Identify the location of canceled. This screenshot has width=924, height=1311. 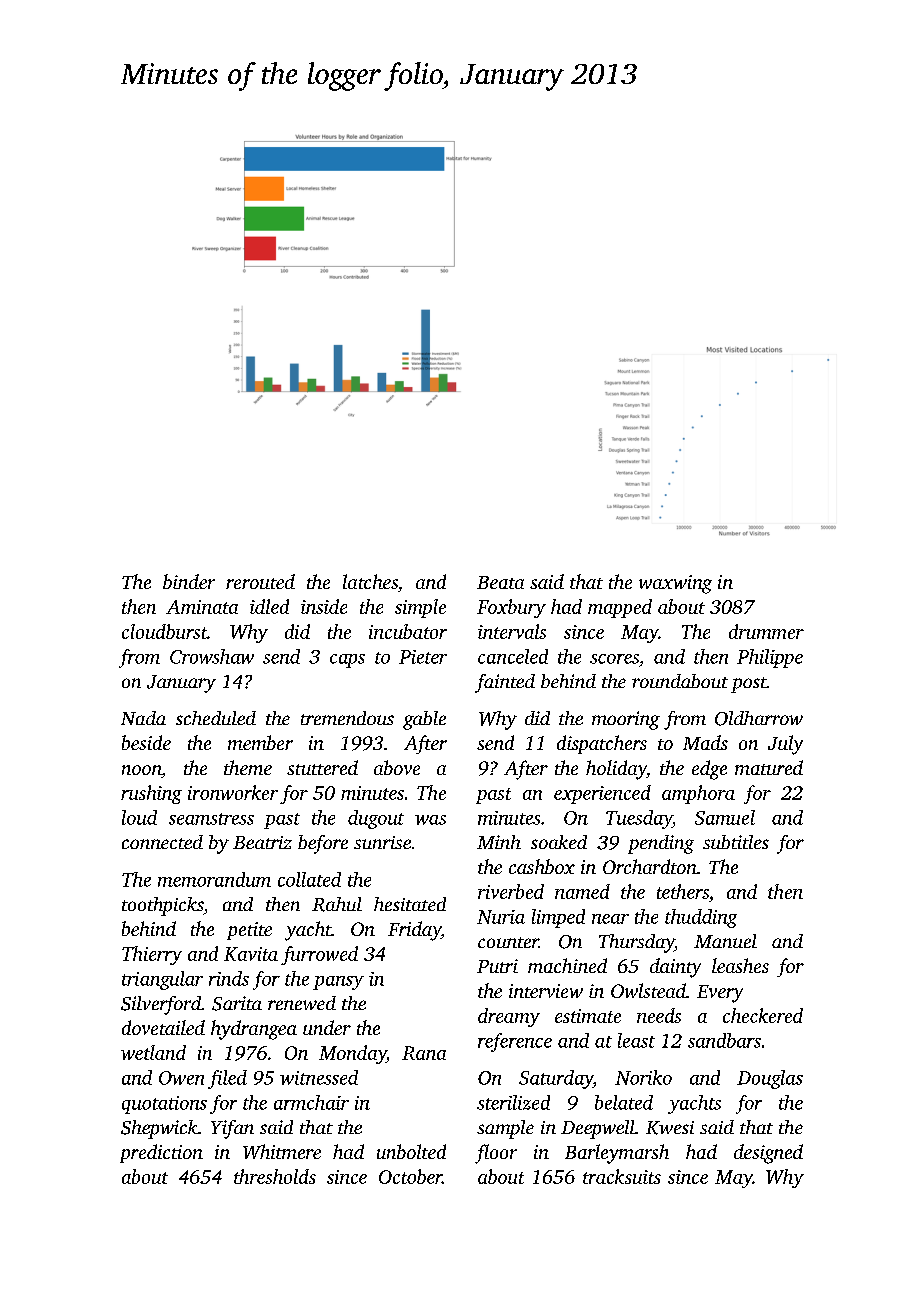
(513, 656).
